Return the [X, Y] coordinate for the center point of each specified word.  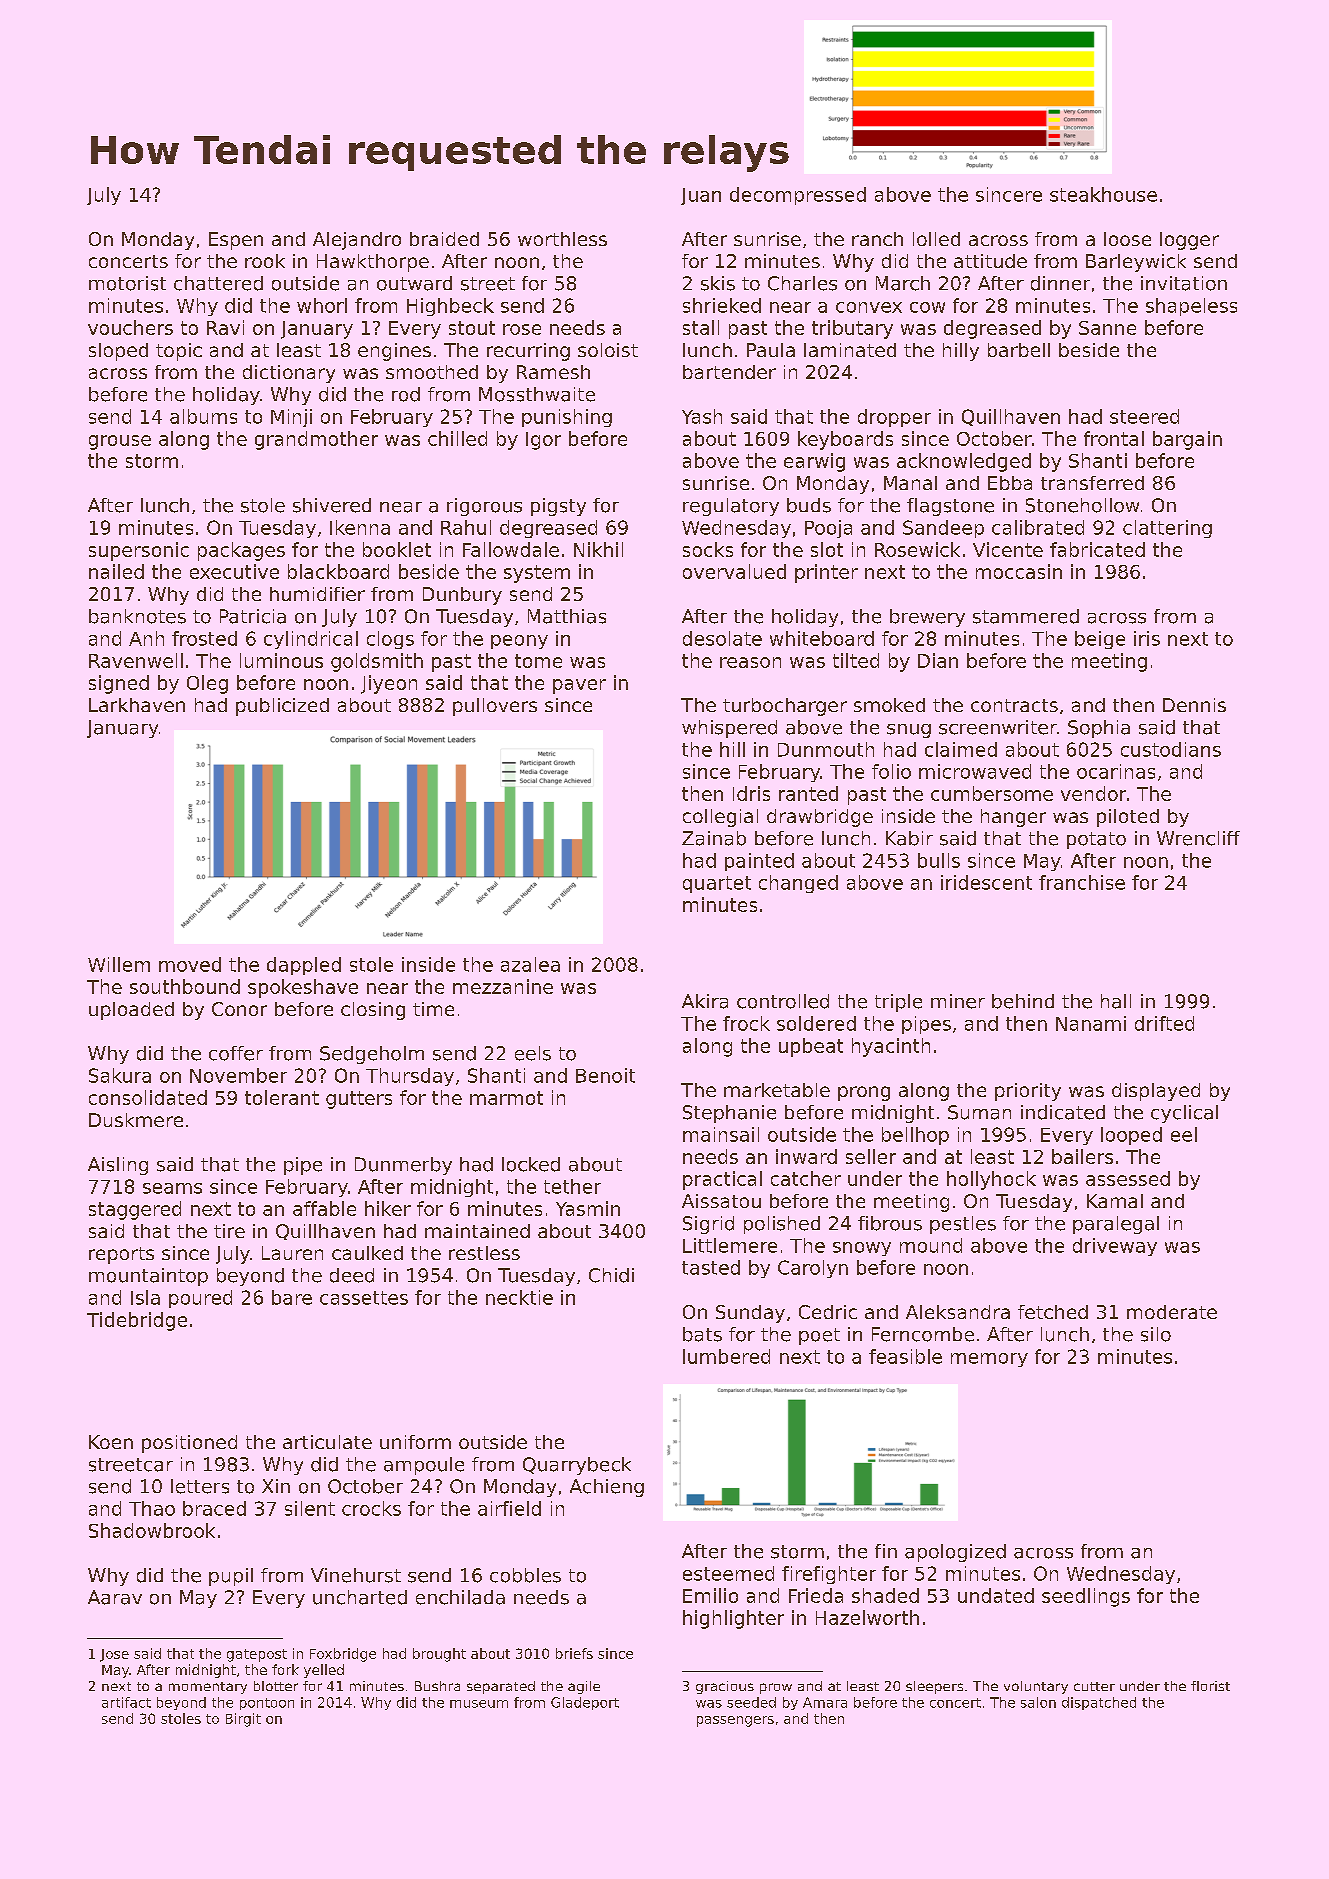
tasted [711, 1267]
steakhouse [1103, 194]
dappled [304, 966]
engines [394, 352]
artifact [126, 1702]
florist [1210, 1686]
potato [1096, 840]
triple [898, 1003]
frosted [204, 638]
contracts [1014, 705]
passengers [735, 1721]
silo [1156, 1334]
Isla [145, 1297]
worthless [562, 239]
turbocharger [785, 707]
